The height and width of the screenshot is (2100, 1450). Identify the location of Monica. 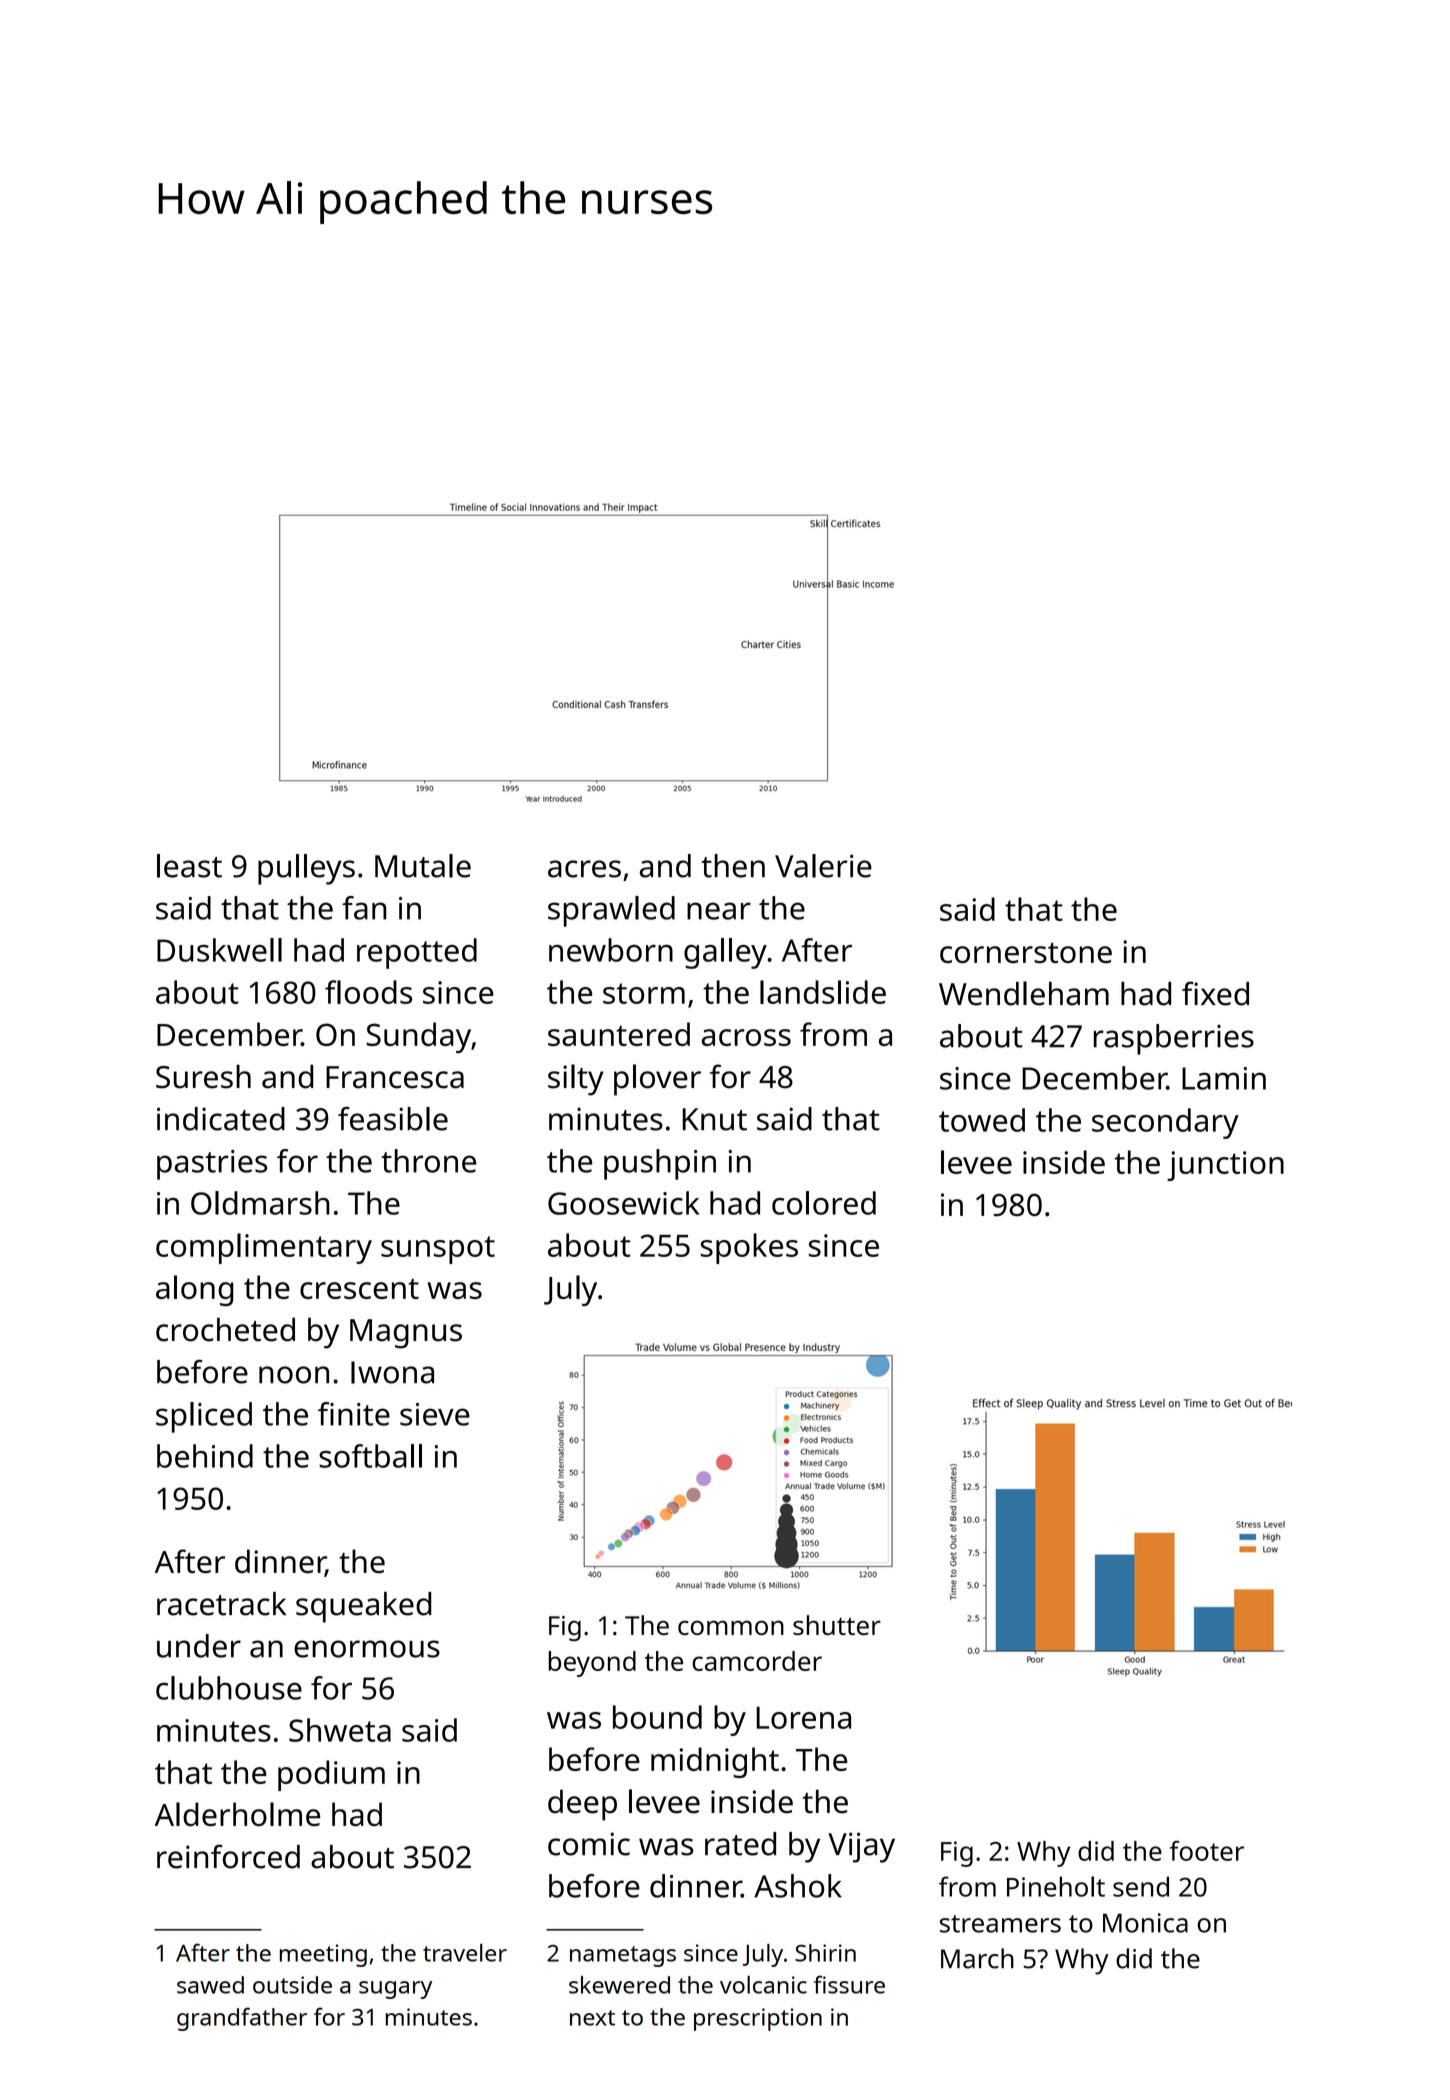
(1145, 1923).
